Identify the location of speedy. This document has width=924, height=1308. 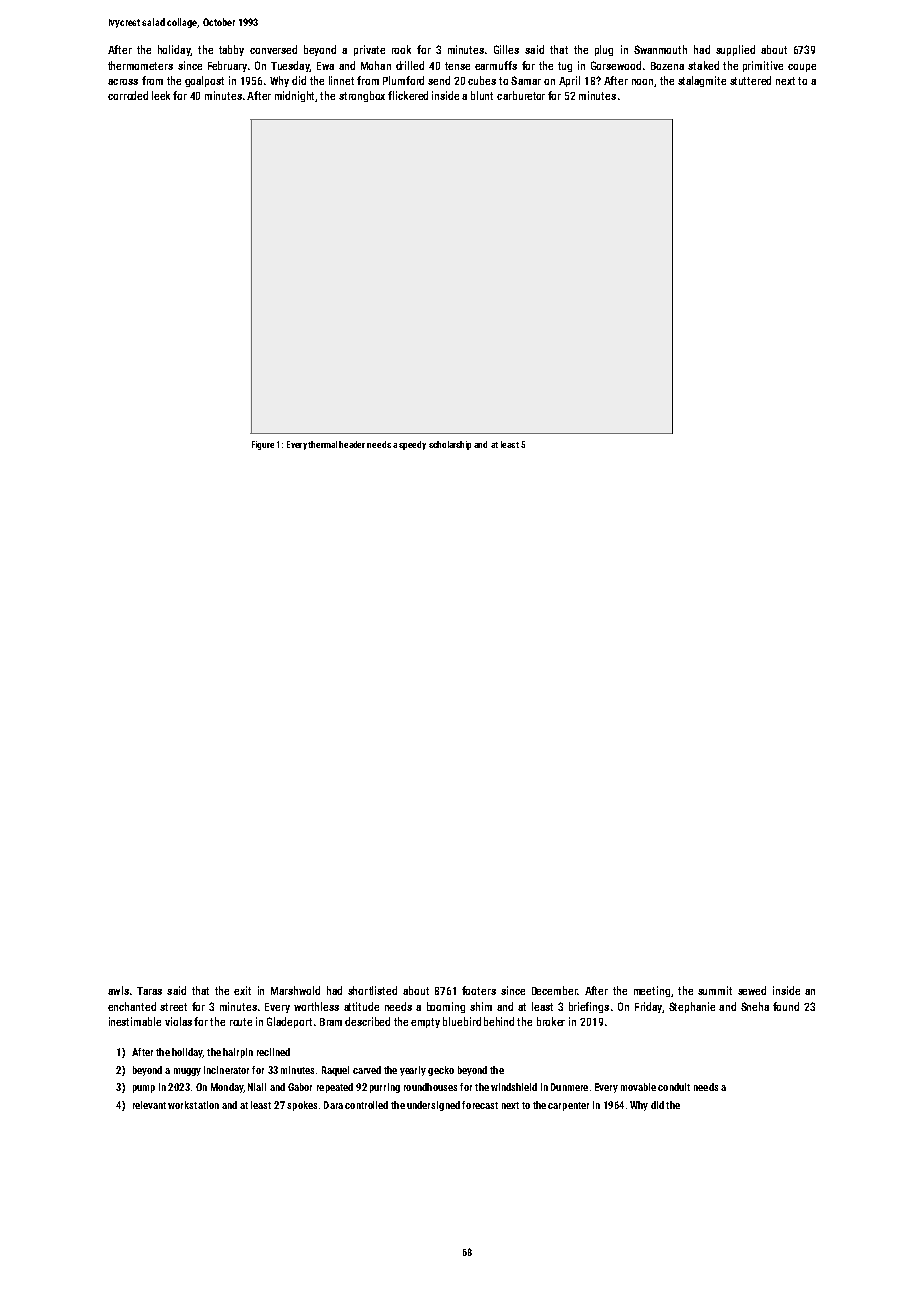
(412, 445).
